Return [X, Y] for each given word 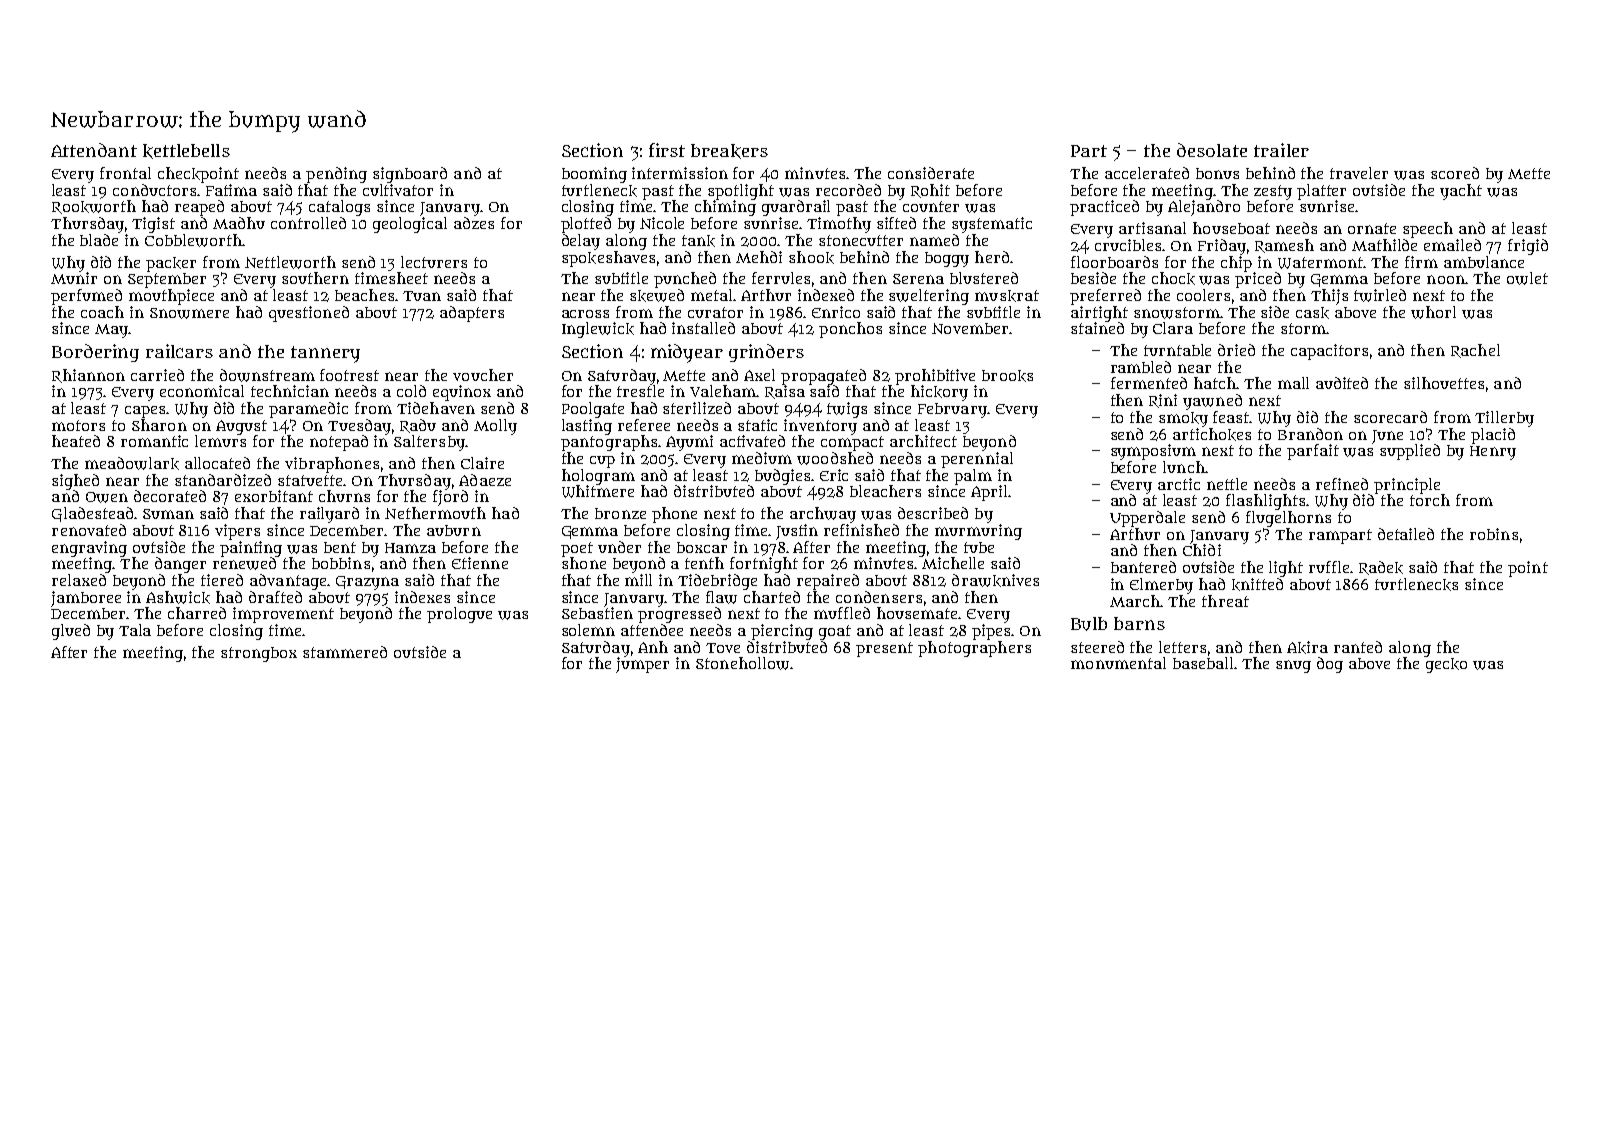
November [970, 328]
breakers [729, 151]
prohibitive [935, 377]
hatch [1215, 383]
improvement [283, 615]
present [884, 649]
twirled [1380, 295]
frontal [125, 173]
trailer [1281, 150]
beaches [364, 295]
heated [76, 441]
